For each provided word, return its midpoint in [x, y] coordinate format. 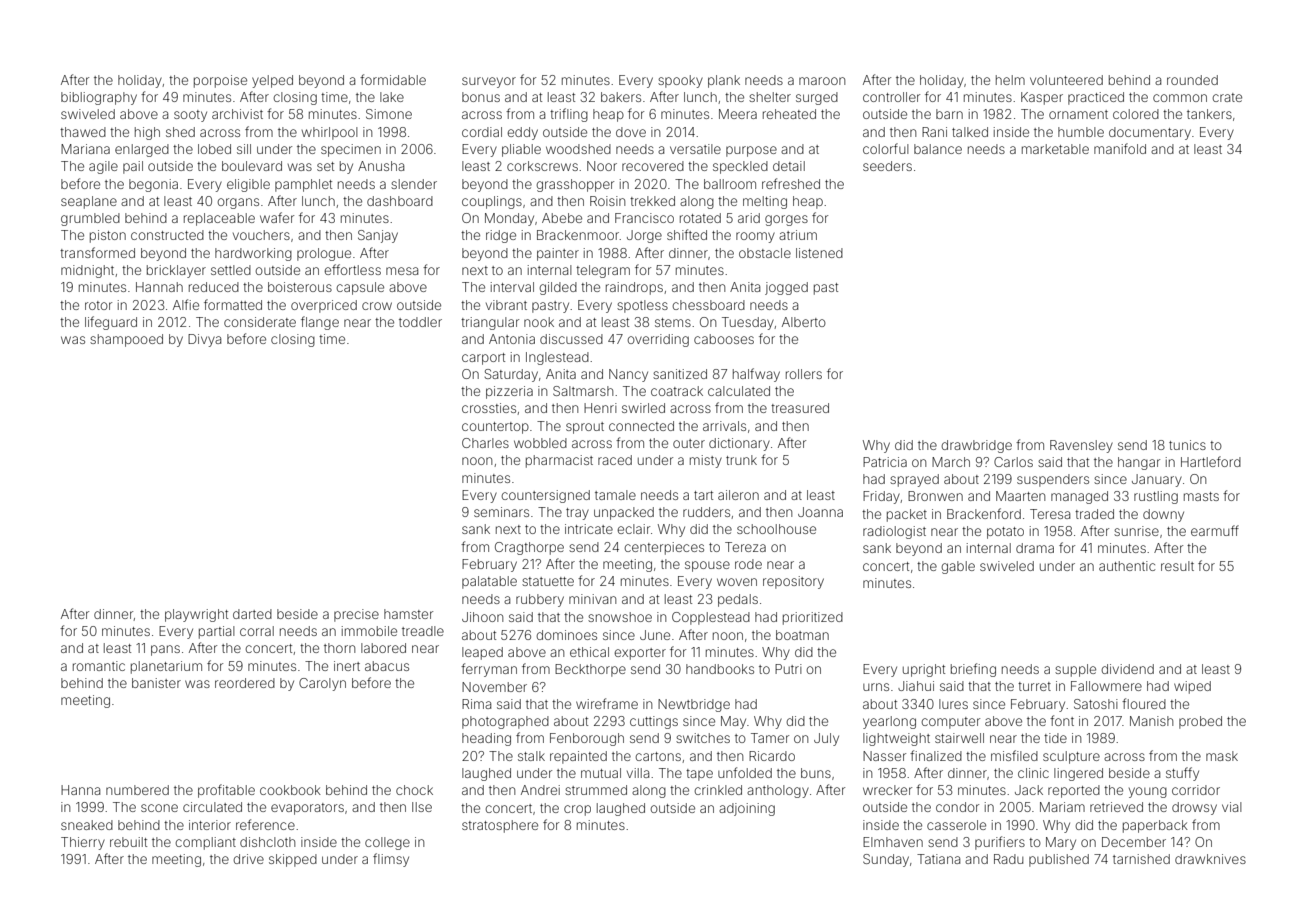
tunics [1187, 445]
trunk [741, 460]
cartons [658, 756]
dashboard [400, 201]
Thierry [83, 843]
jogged [786, 288]
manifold [1120, 148]
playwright [196, 615]
